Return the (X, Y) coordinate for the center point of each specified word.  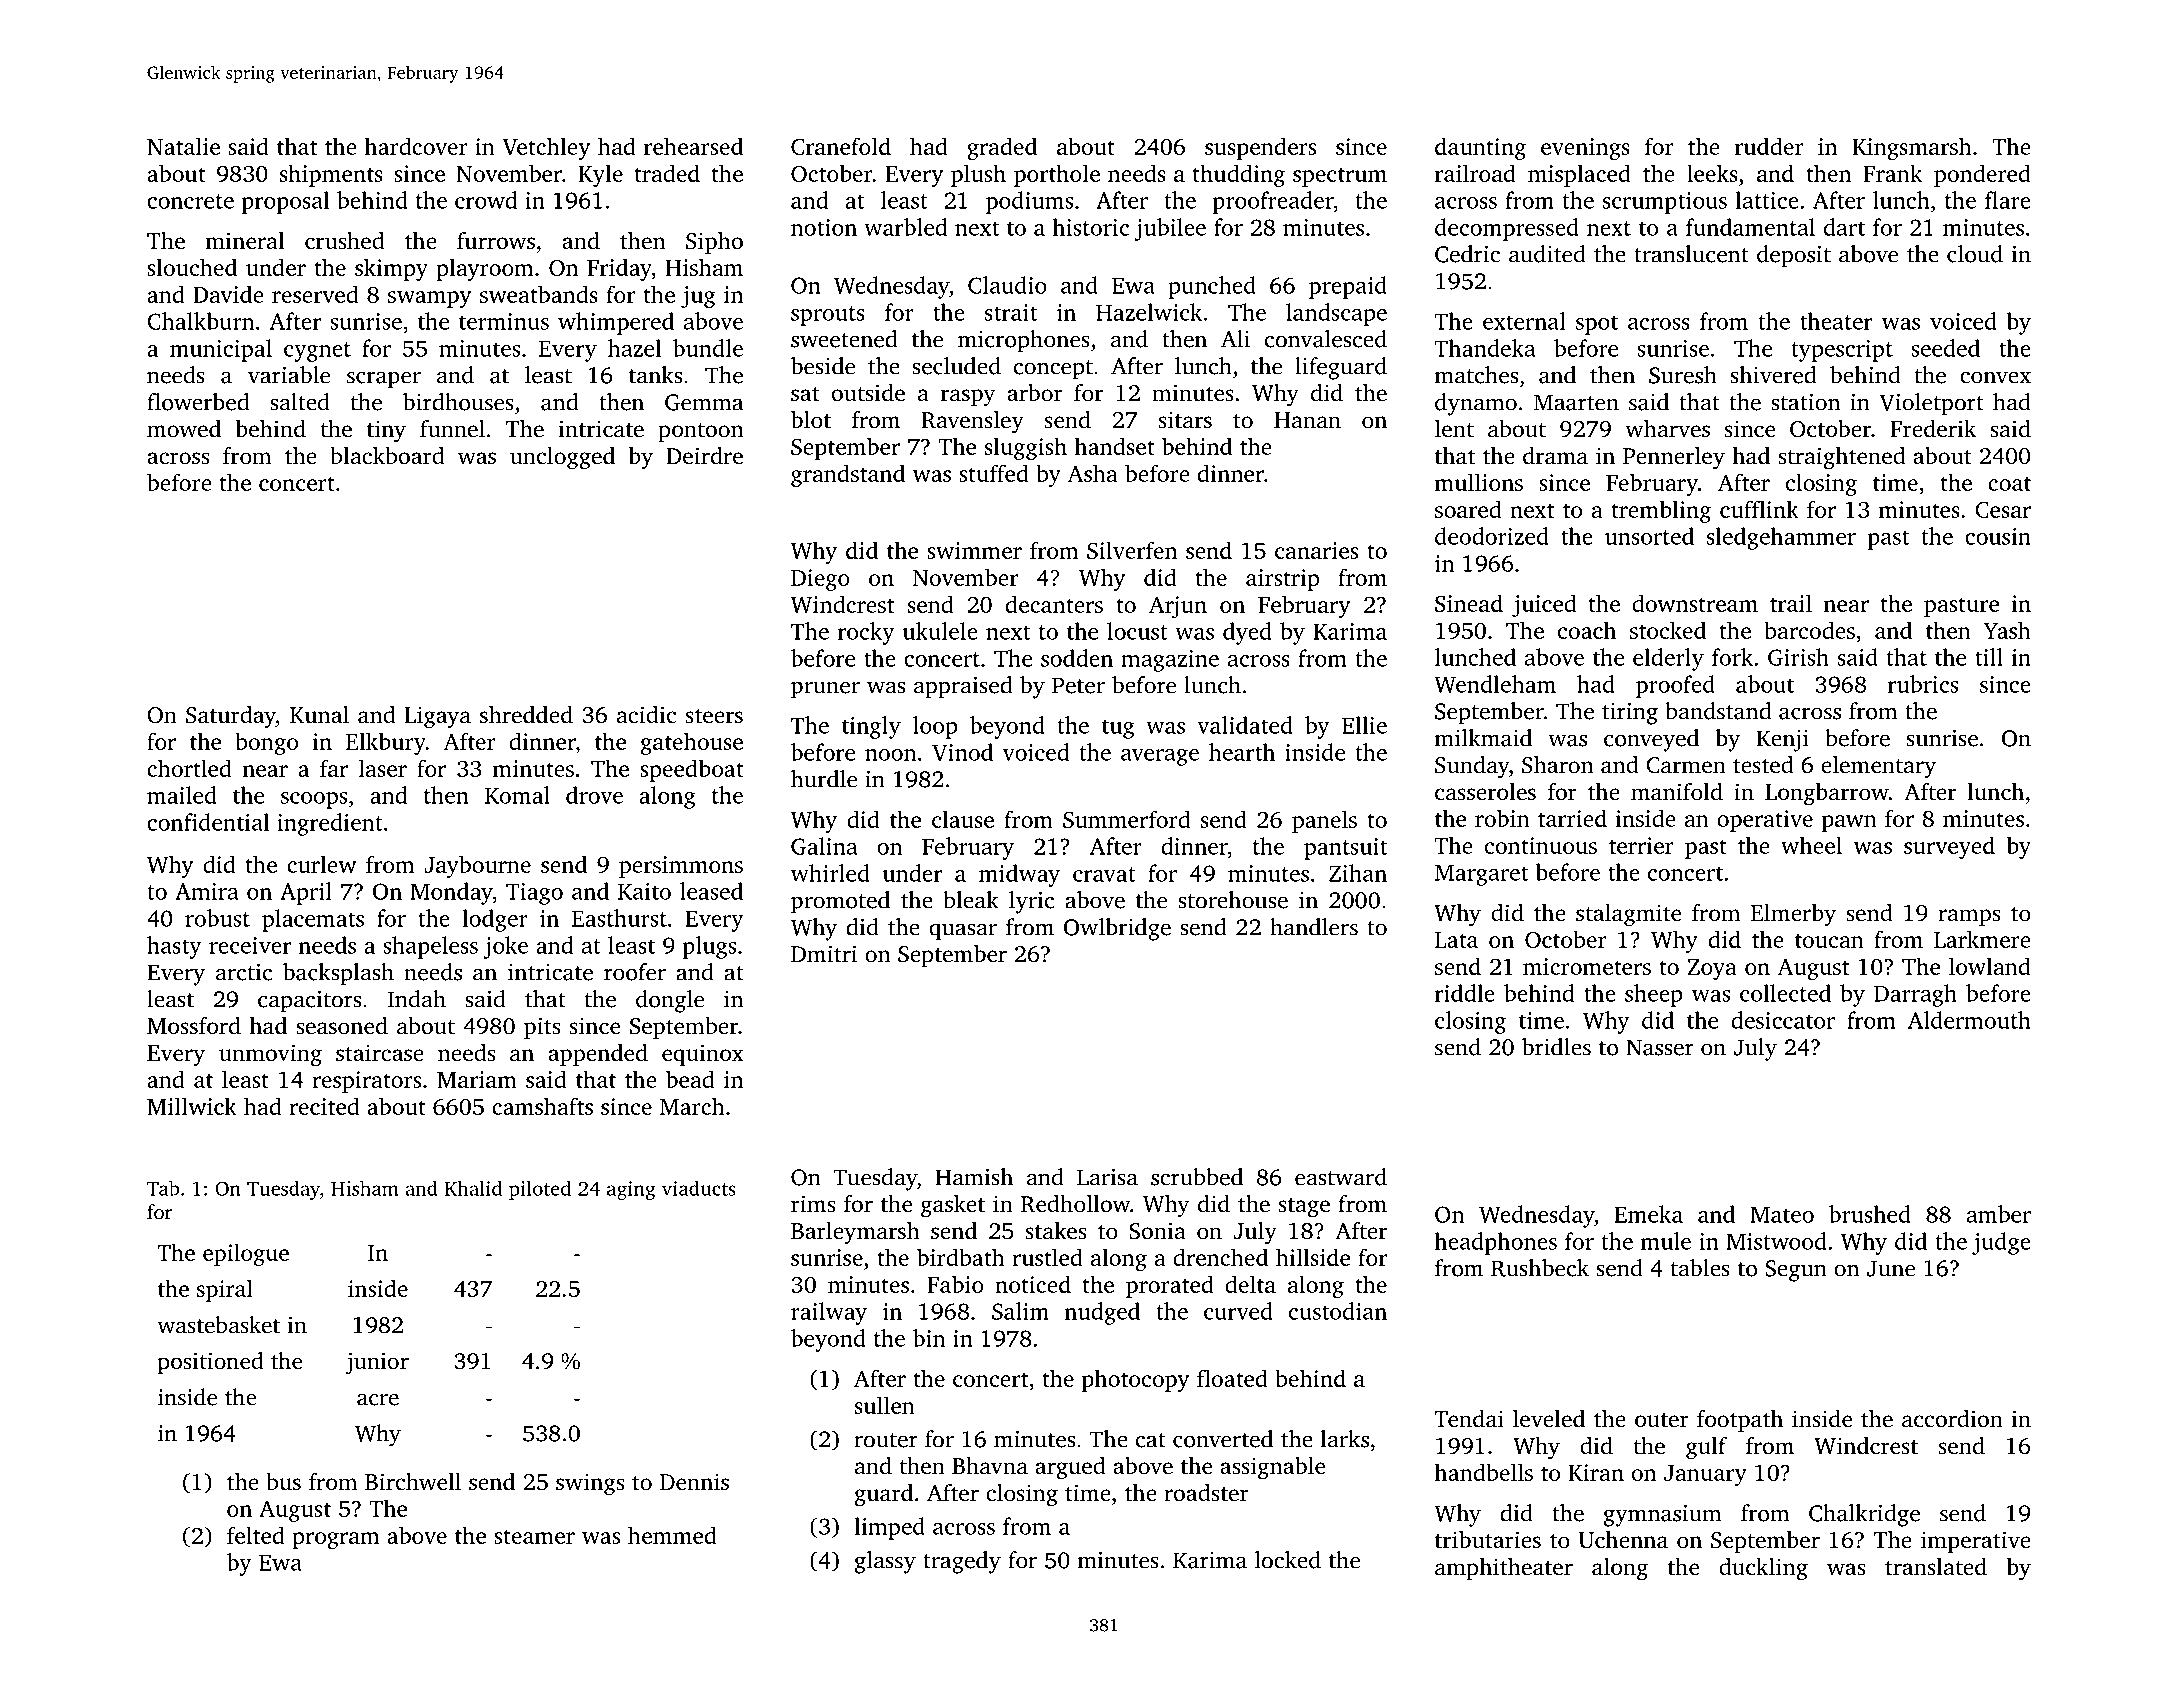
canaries (1316, 550)
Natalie (183, 146)
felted (256, 1535)
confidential (208, 822)
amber (1999, 1214)
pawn (1849, 823)
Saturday (231, 717)
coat (2009, 484)
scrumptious (1665, 203)
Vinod (962, 752)
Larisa (1107, 1177)
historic (1090, 227)
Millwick (192, 1106)
